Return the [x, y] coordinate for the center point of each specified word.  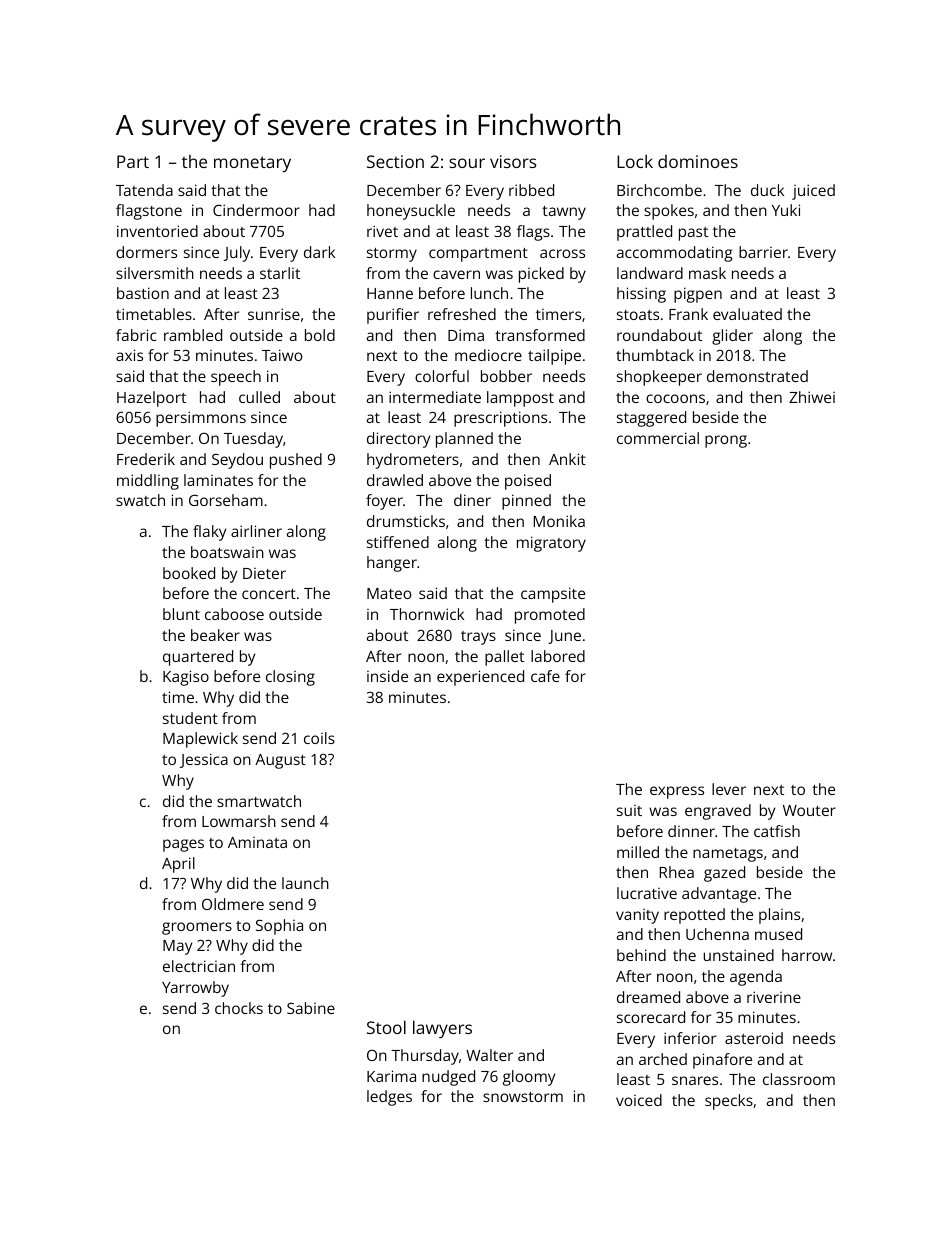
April [178, 865]
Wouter [809, 810]
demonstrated [757, 376]
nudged [448, 1078]
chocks [239, 1008]
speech [236, 378]
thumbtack [655, 355]
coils [319, 738]
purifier [393, 316]
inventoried [157, 231]
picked [541, 275]
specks [729, 1102]
